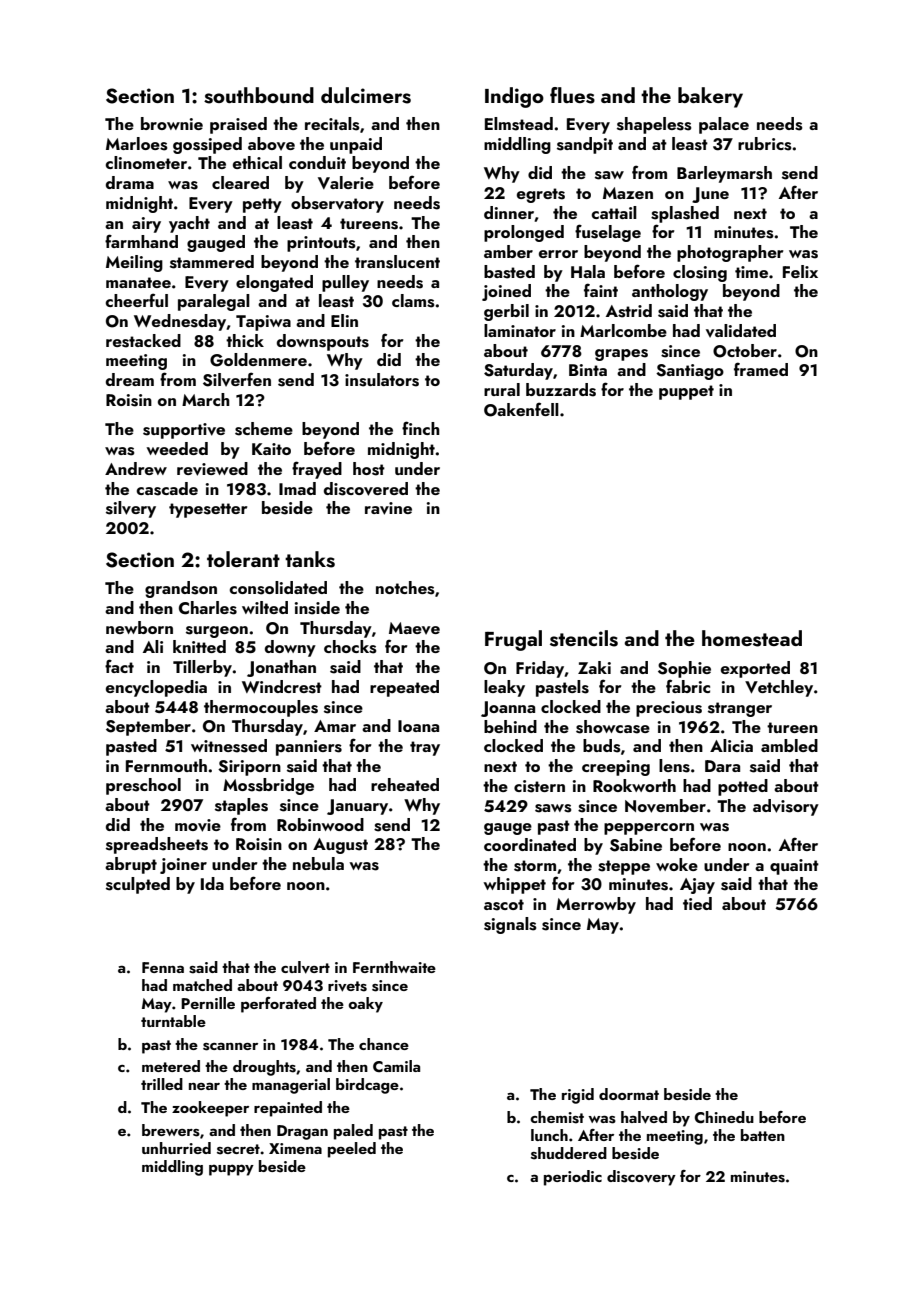 This image has width=924, height=1308. What do you see at coordinates (176, 1148) in the image?
I see `unhurried` at bounding box center [176, 1148].
